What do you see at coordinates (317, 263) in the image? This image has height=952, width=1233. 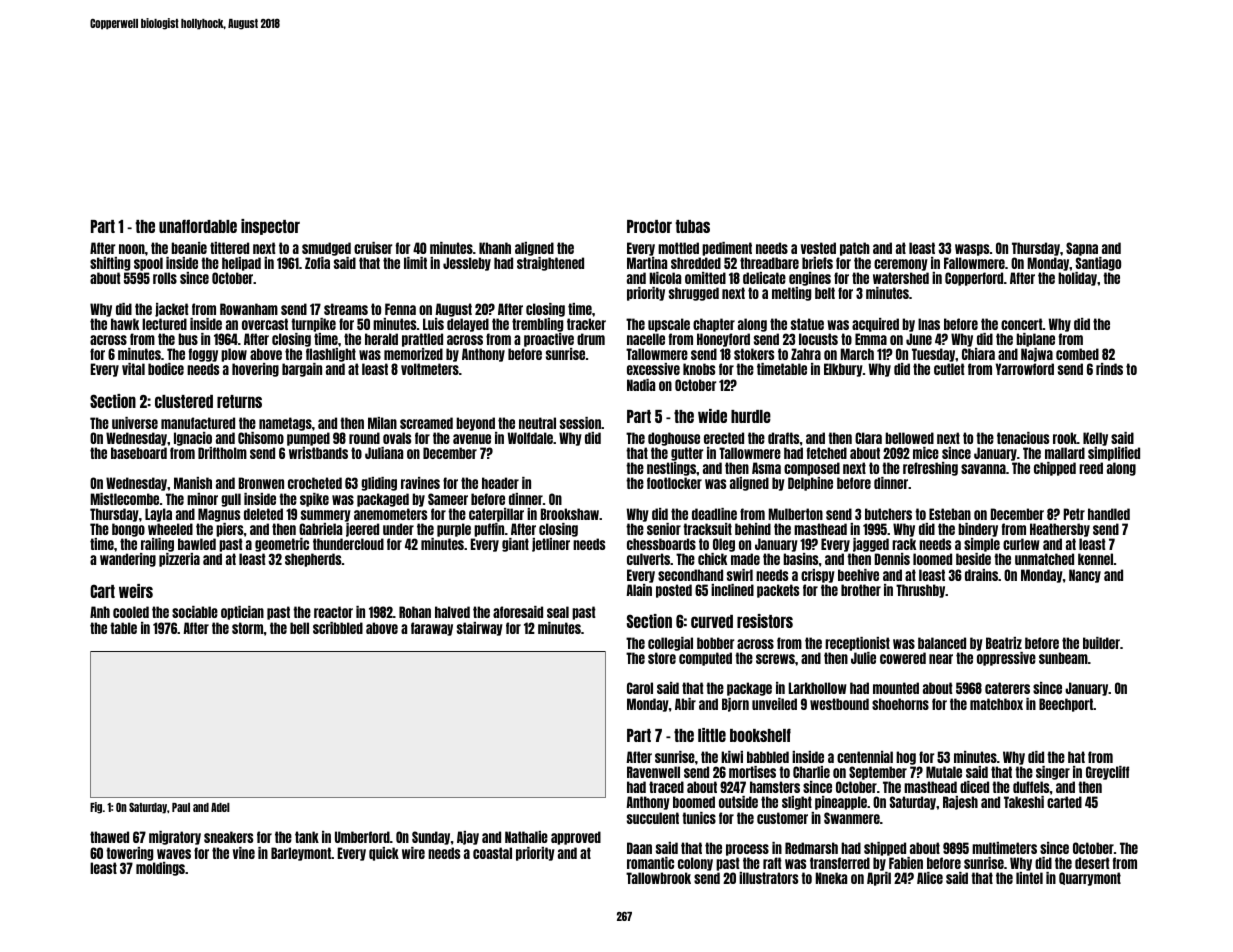 I see `Zofia` at bounding box center [317, 263].
